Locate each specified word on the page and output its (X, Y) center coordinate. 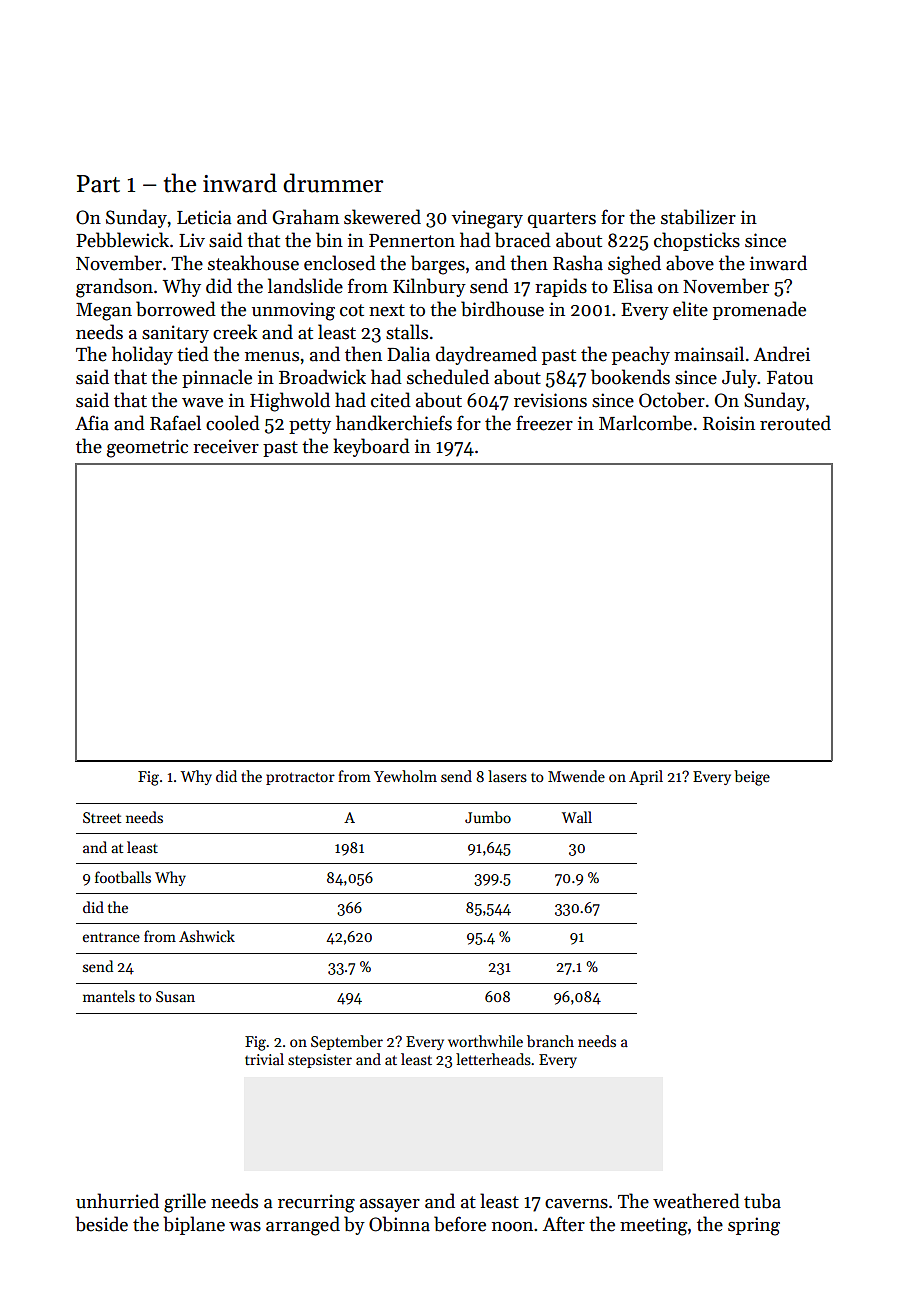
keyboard (371, 447)
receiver (226, 446)
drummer (333, 183)
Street (102, 817)
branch (550, 1041)
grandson (114, 288)
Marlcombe (645, 423)
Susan (175, 996)
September (347, 1042)
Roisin (729, 423)
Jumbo (488, 817)
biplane (194, 1225)
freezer (544, 423)
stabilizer (698, 217)
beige (752, 778)
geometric (147, 448)
